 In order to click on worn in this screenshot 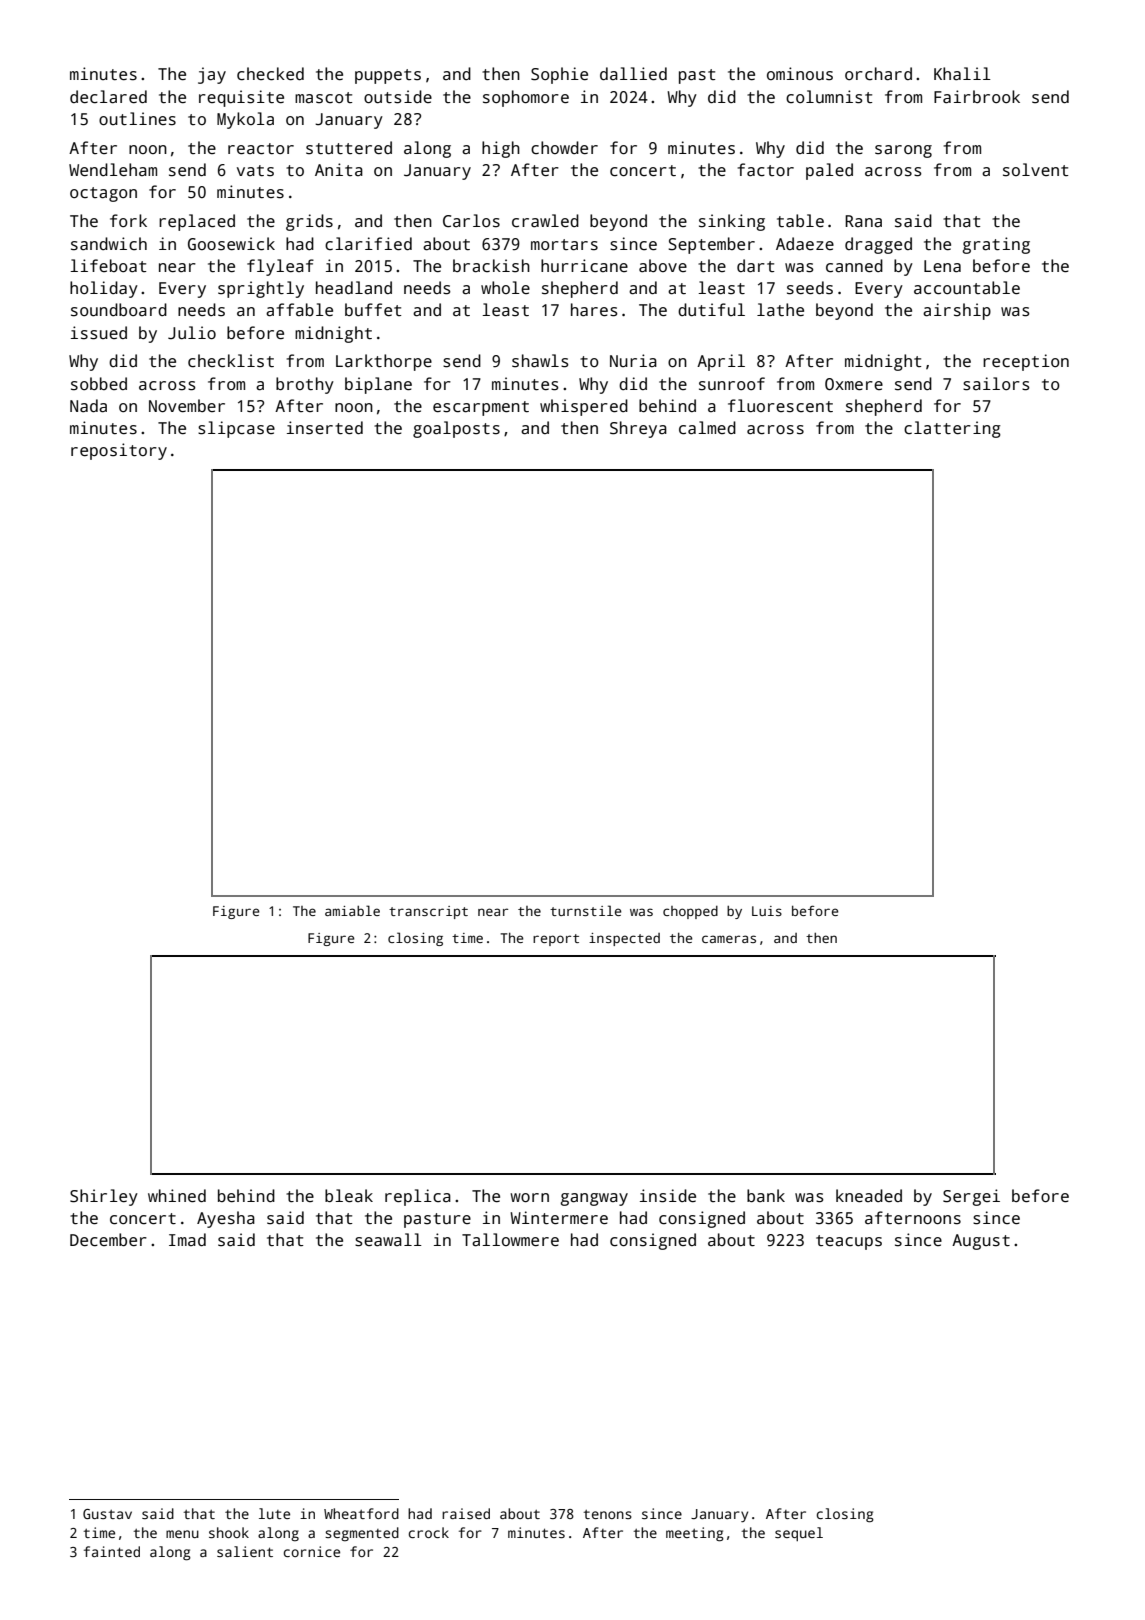, I will do `click(530, 1197)`.
